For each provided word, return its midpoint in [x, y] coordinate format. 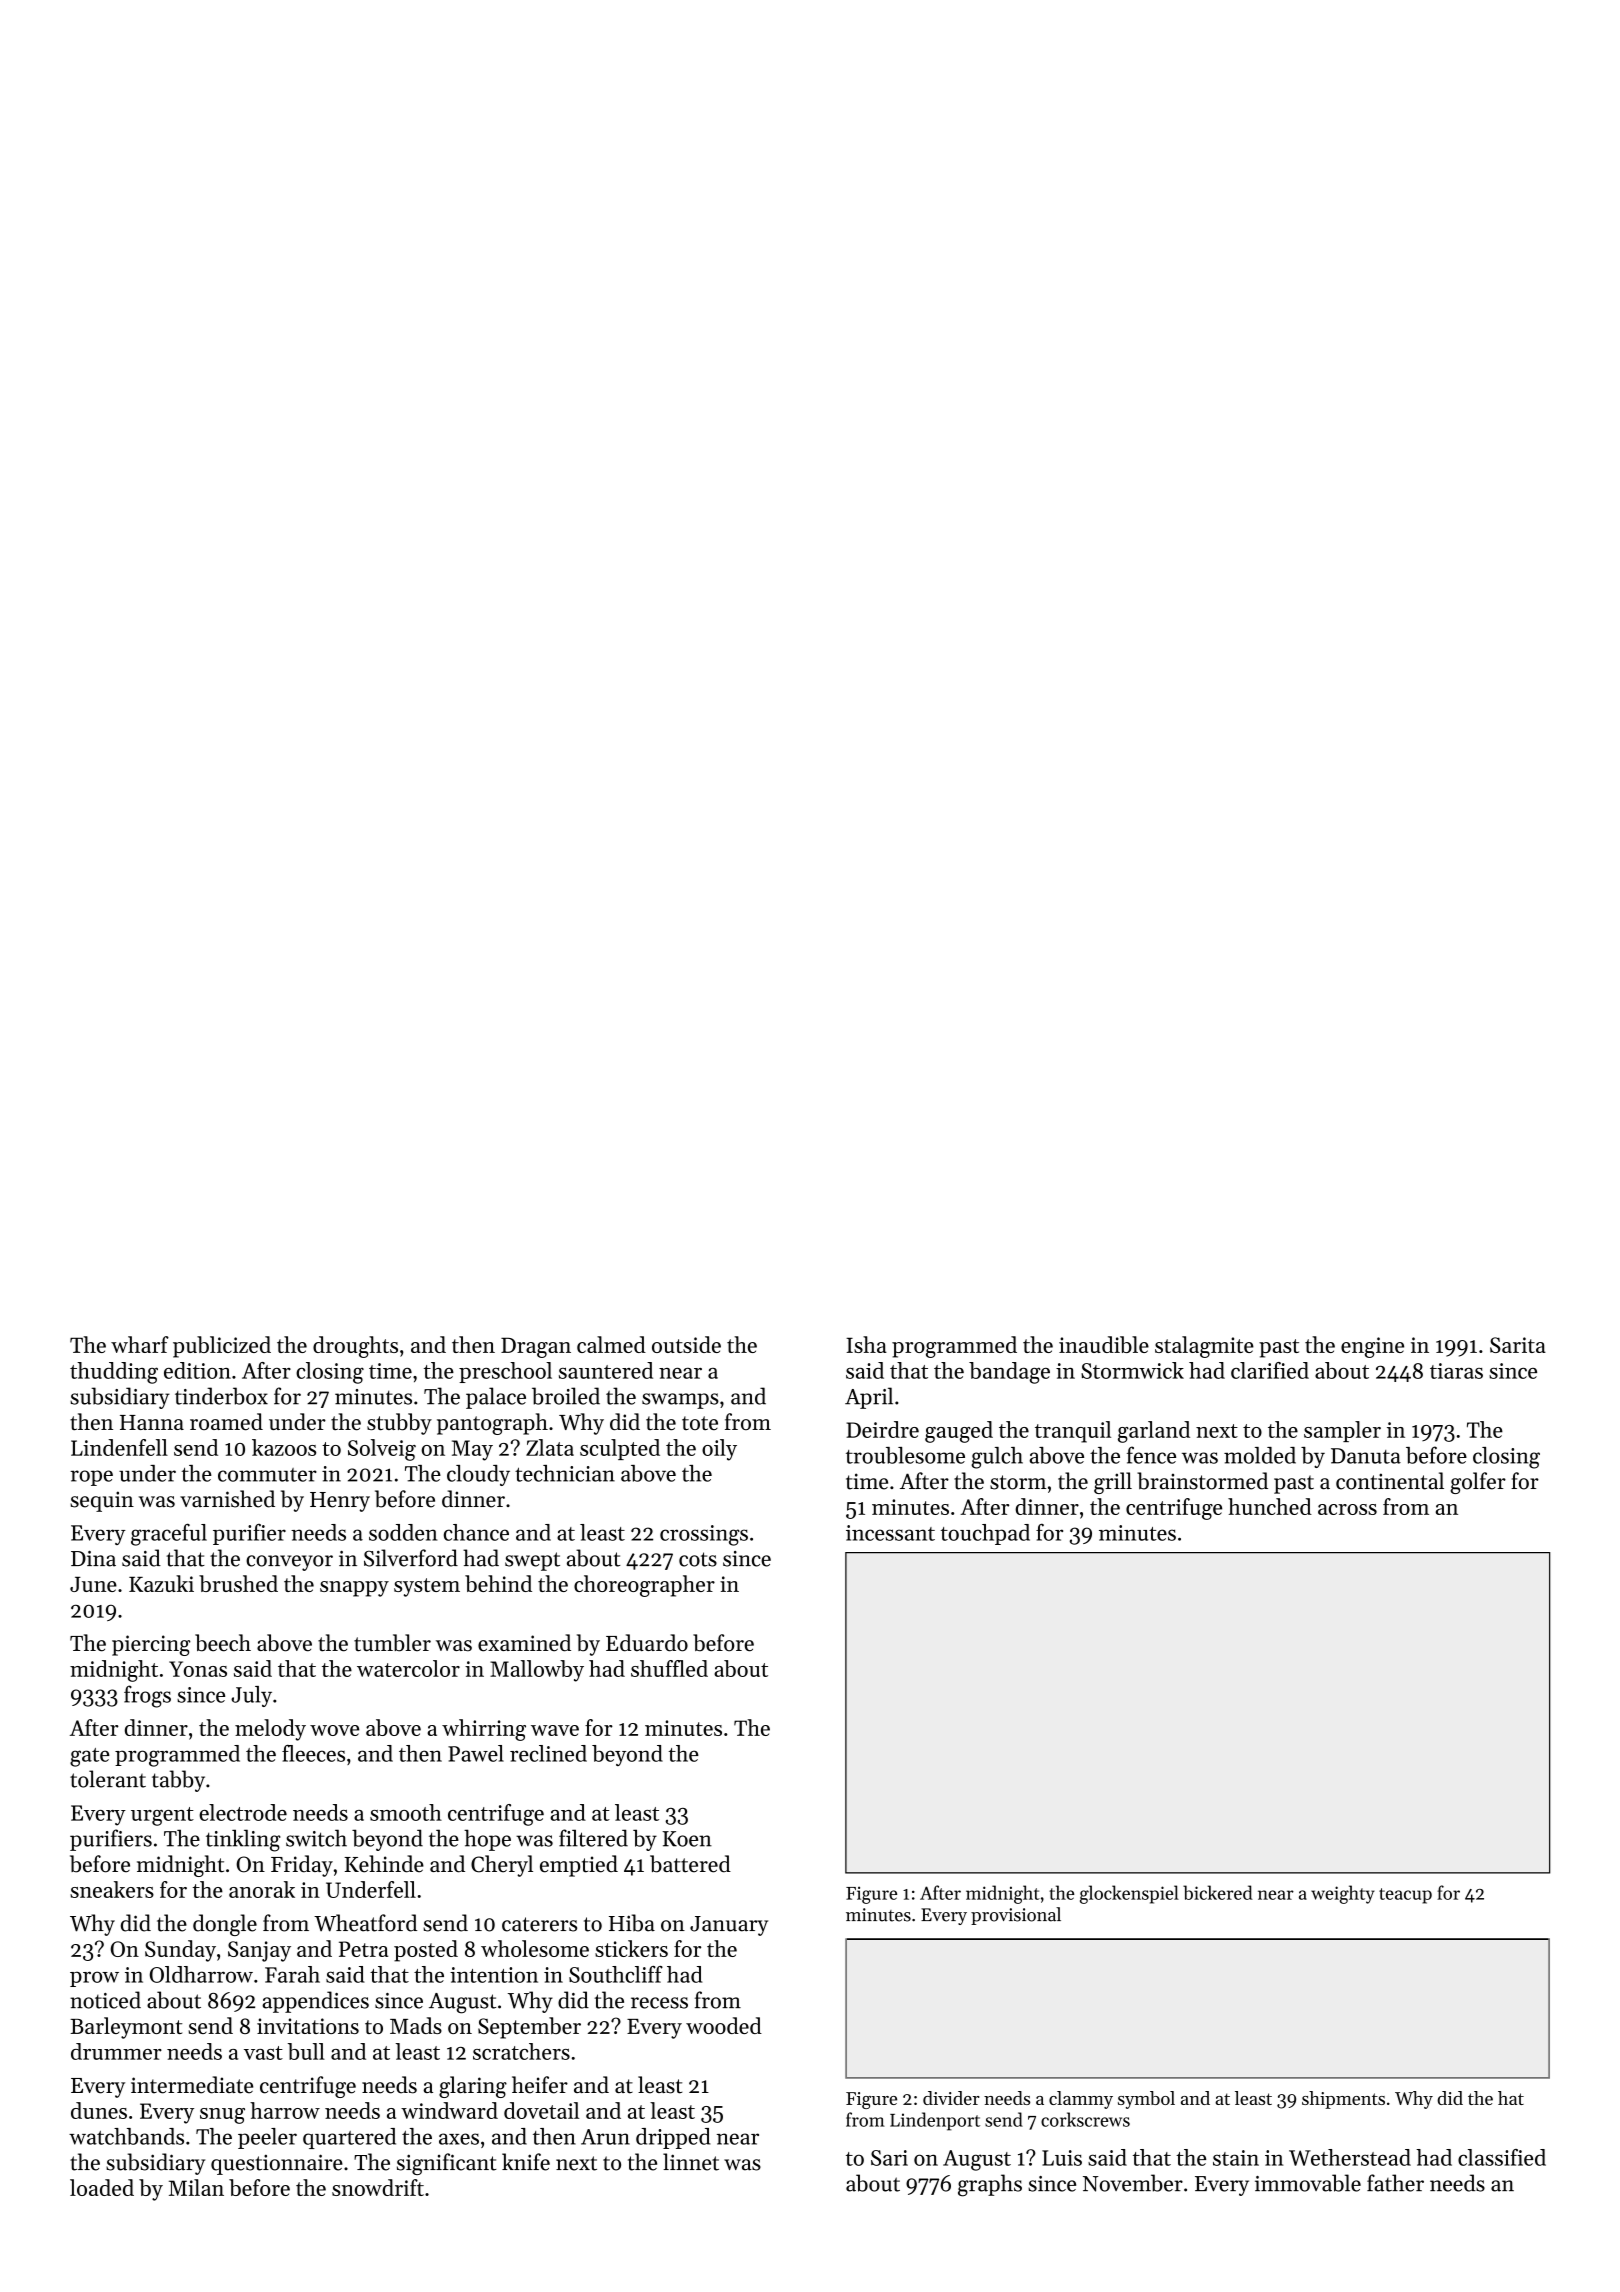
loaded [102, 2187]
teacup [1405, 1896]
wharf [140, 1344]
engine [1372, 1347]
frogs [147, 1696]
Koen [687, 1839]
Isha [866, 1344]
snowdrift [378, 2187]
